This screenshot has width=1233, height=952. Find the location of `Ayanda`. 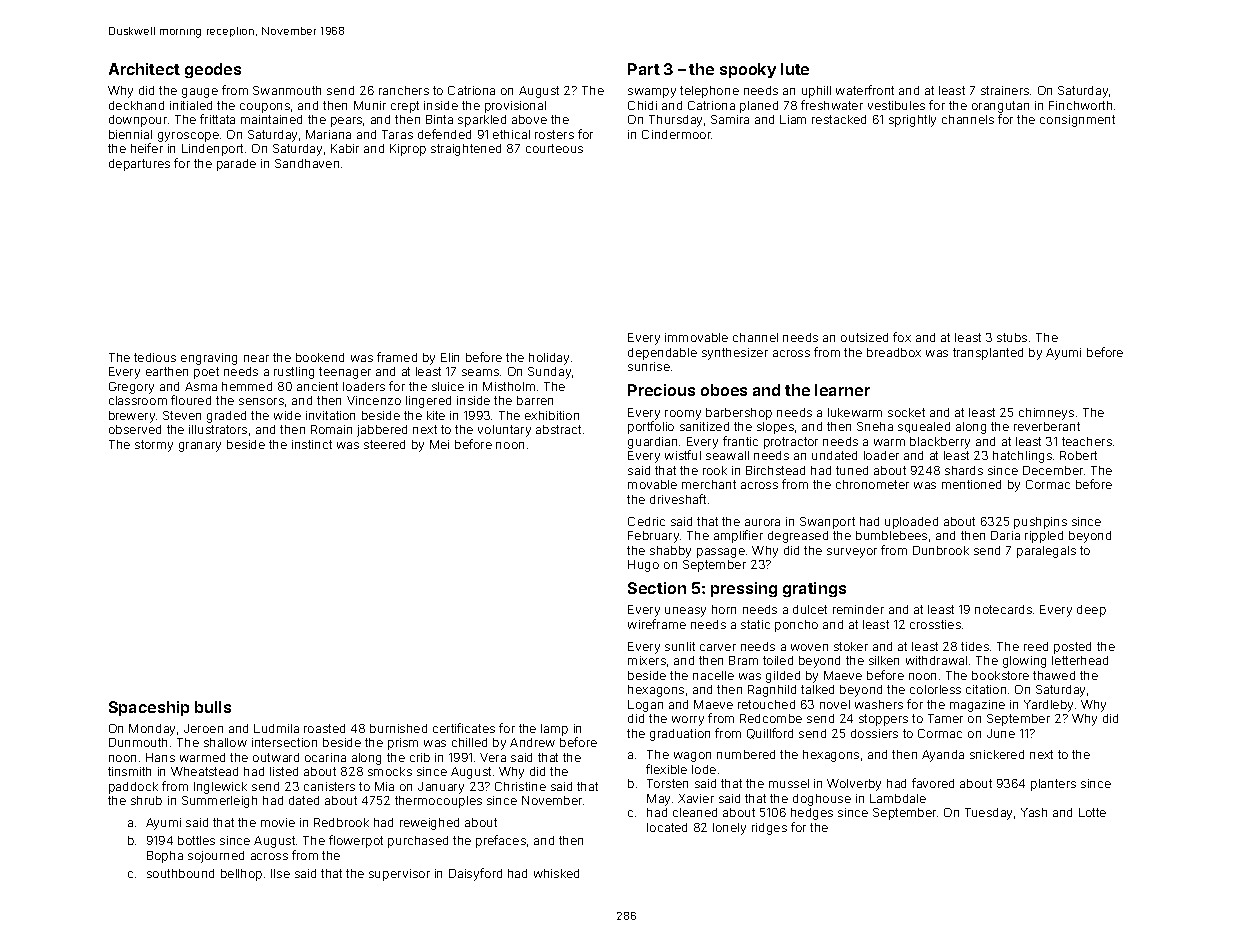

Ayanda is located at coordinates (943, 756).
